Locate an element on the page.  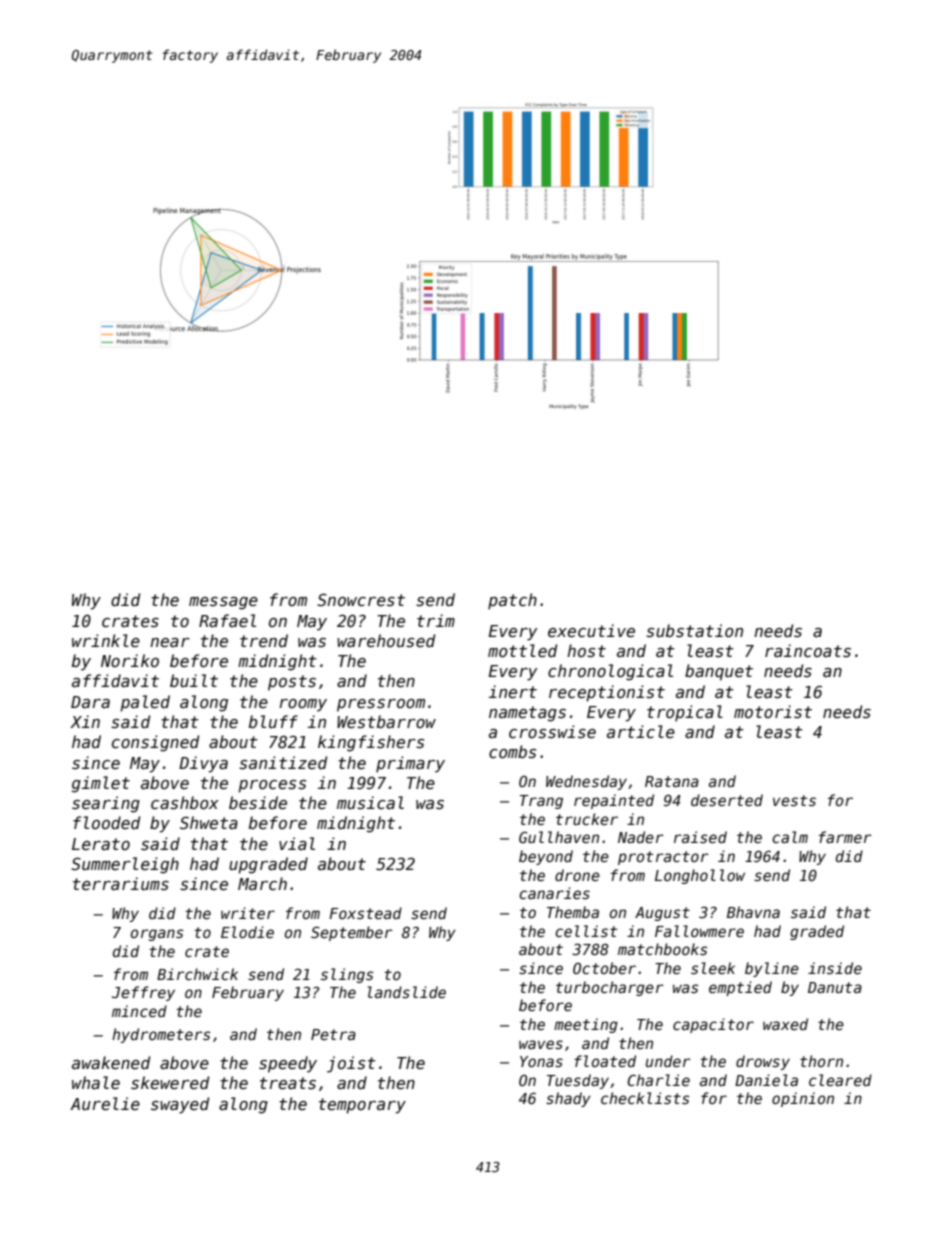
Foxstead is located at coordinates (365, 913).
